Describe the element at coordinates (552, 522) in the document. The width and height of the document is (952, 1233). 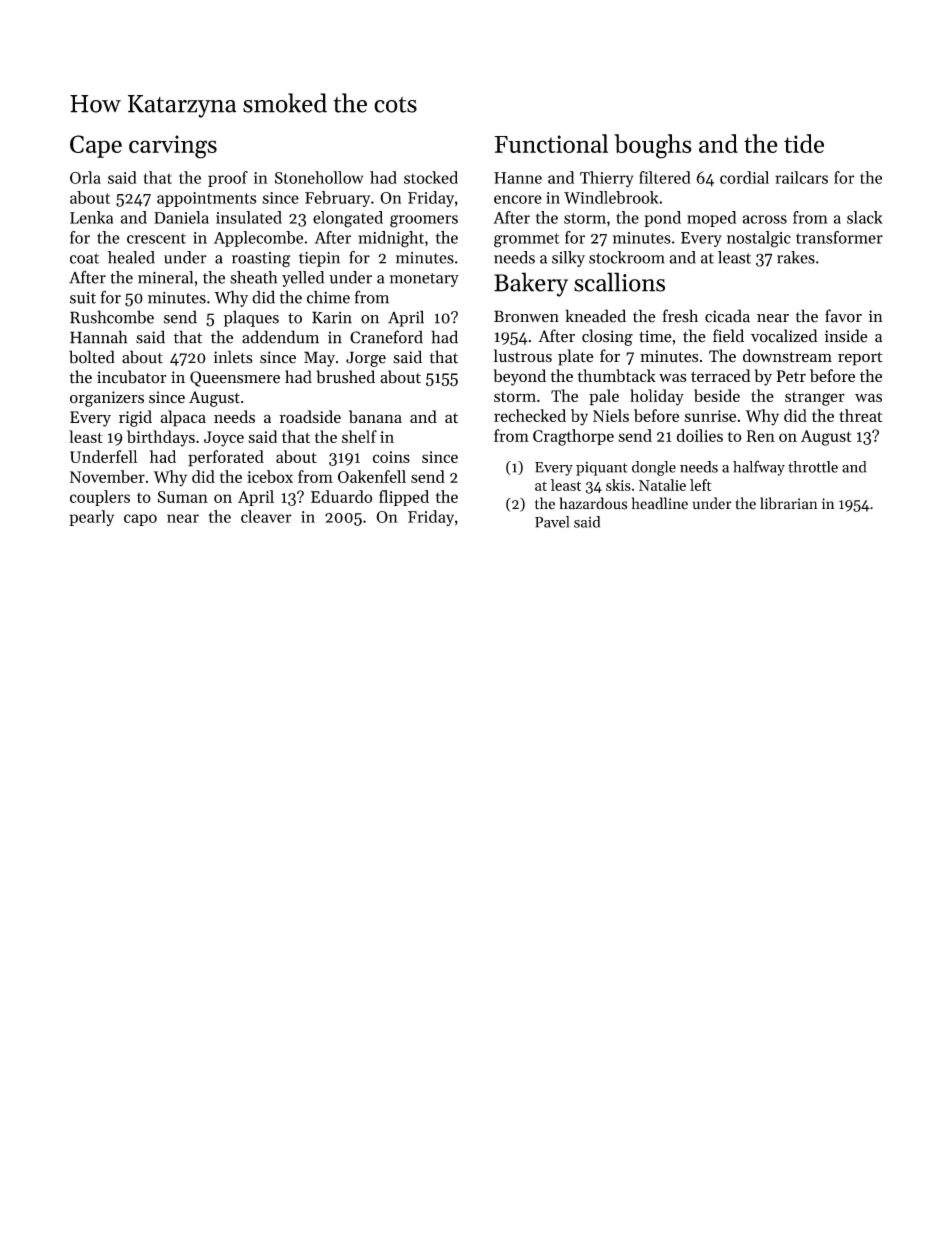
I see `Pavel` at that location.
